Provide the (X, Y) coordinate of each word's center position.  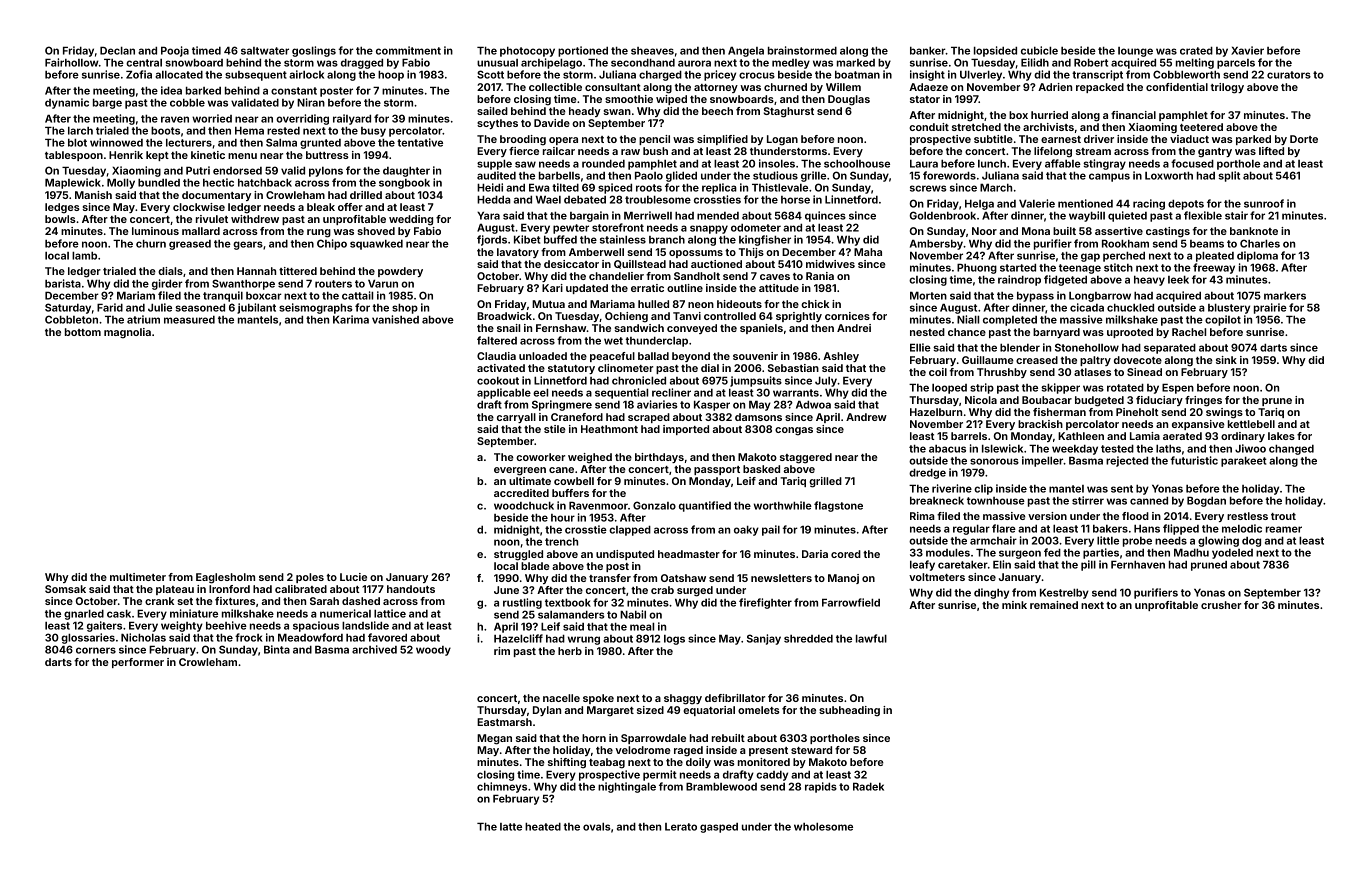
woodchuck (524, 506)
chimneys (502, 787)
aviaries (657, 404)
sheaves (652, 51)
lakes (1281, 436)
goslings (314, 51)
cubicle (1039, 50)
